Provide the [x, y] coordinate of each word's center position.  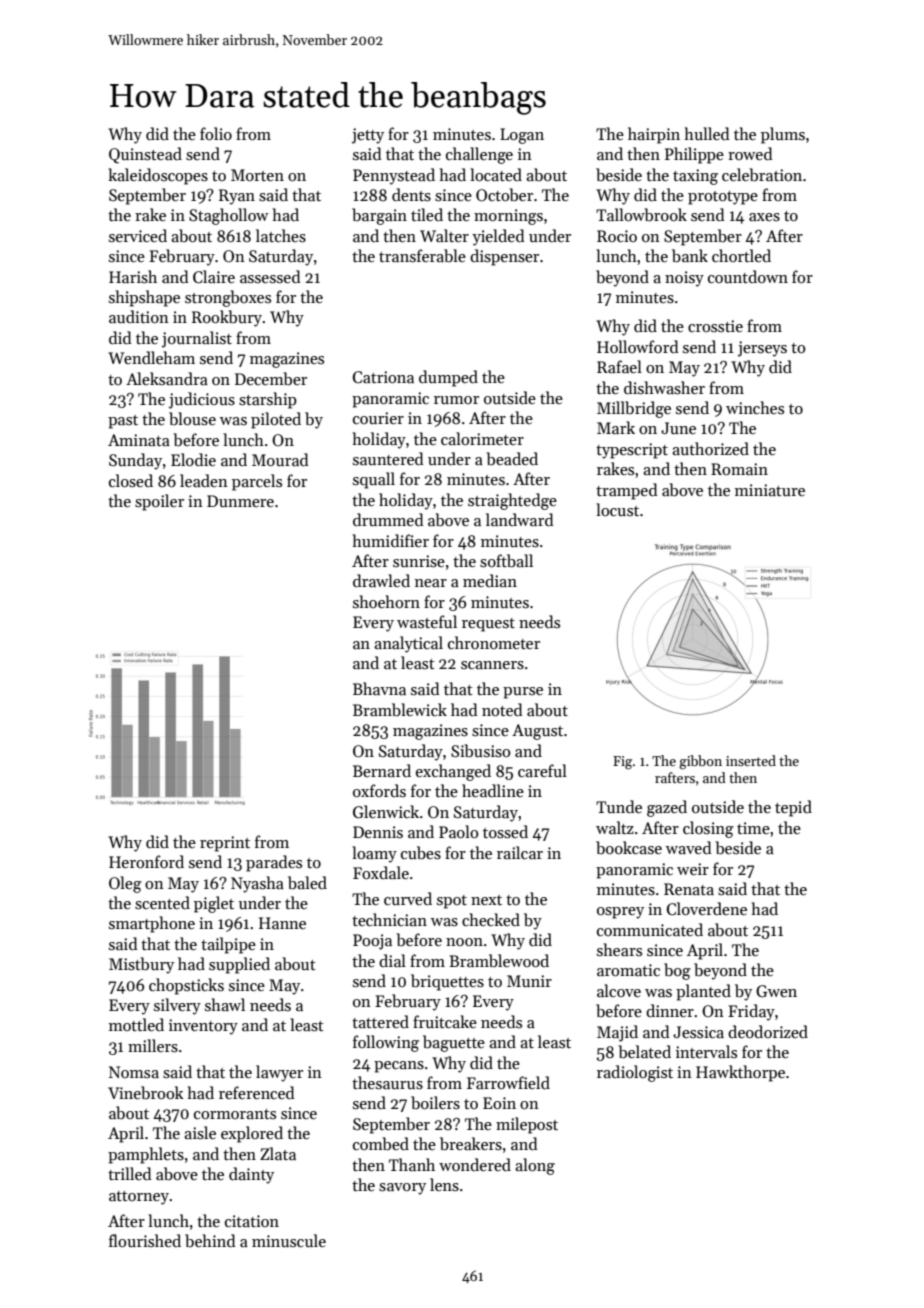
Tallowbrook [641, 215]
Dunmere [240, 501]
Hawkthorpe [740, 1073]
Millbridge [634, 409]
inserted [751, 760]
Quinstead [145, 155]
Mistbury [141, 965]
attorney [139, 1198]
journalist [197, 339]
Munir [529, 981]
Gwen [776, 991]
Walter [444, 235]
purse [523, 693]
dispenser [504, 257]
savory [402, 1189]
